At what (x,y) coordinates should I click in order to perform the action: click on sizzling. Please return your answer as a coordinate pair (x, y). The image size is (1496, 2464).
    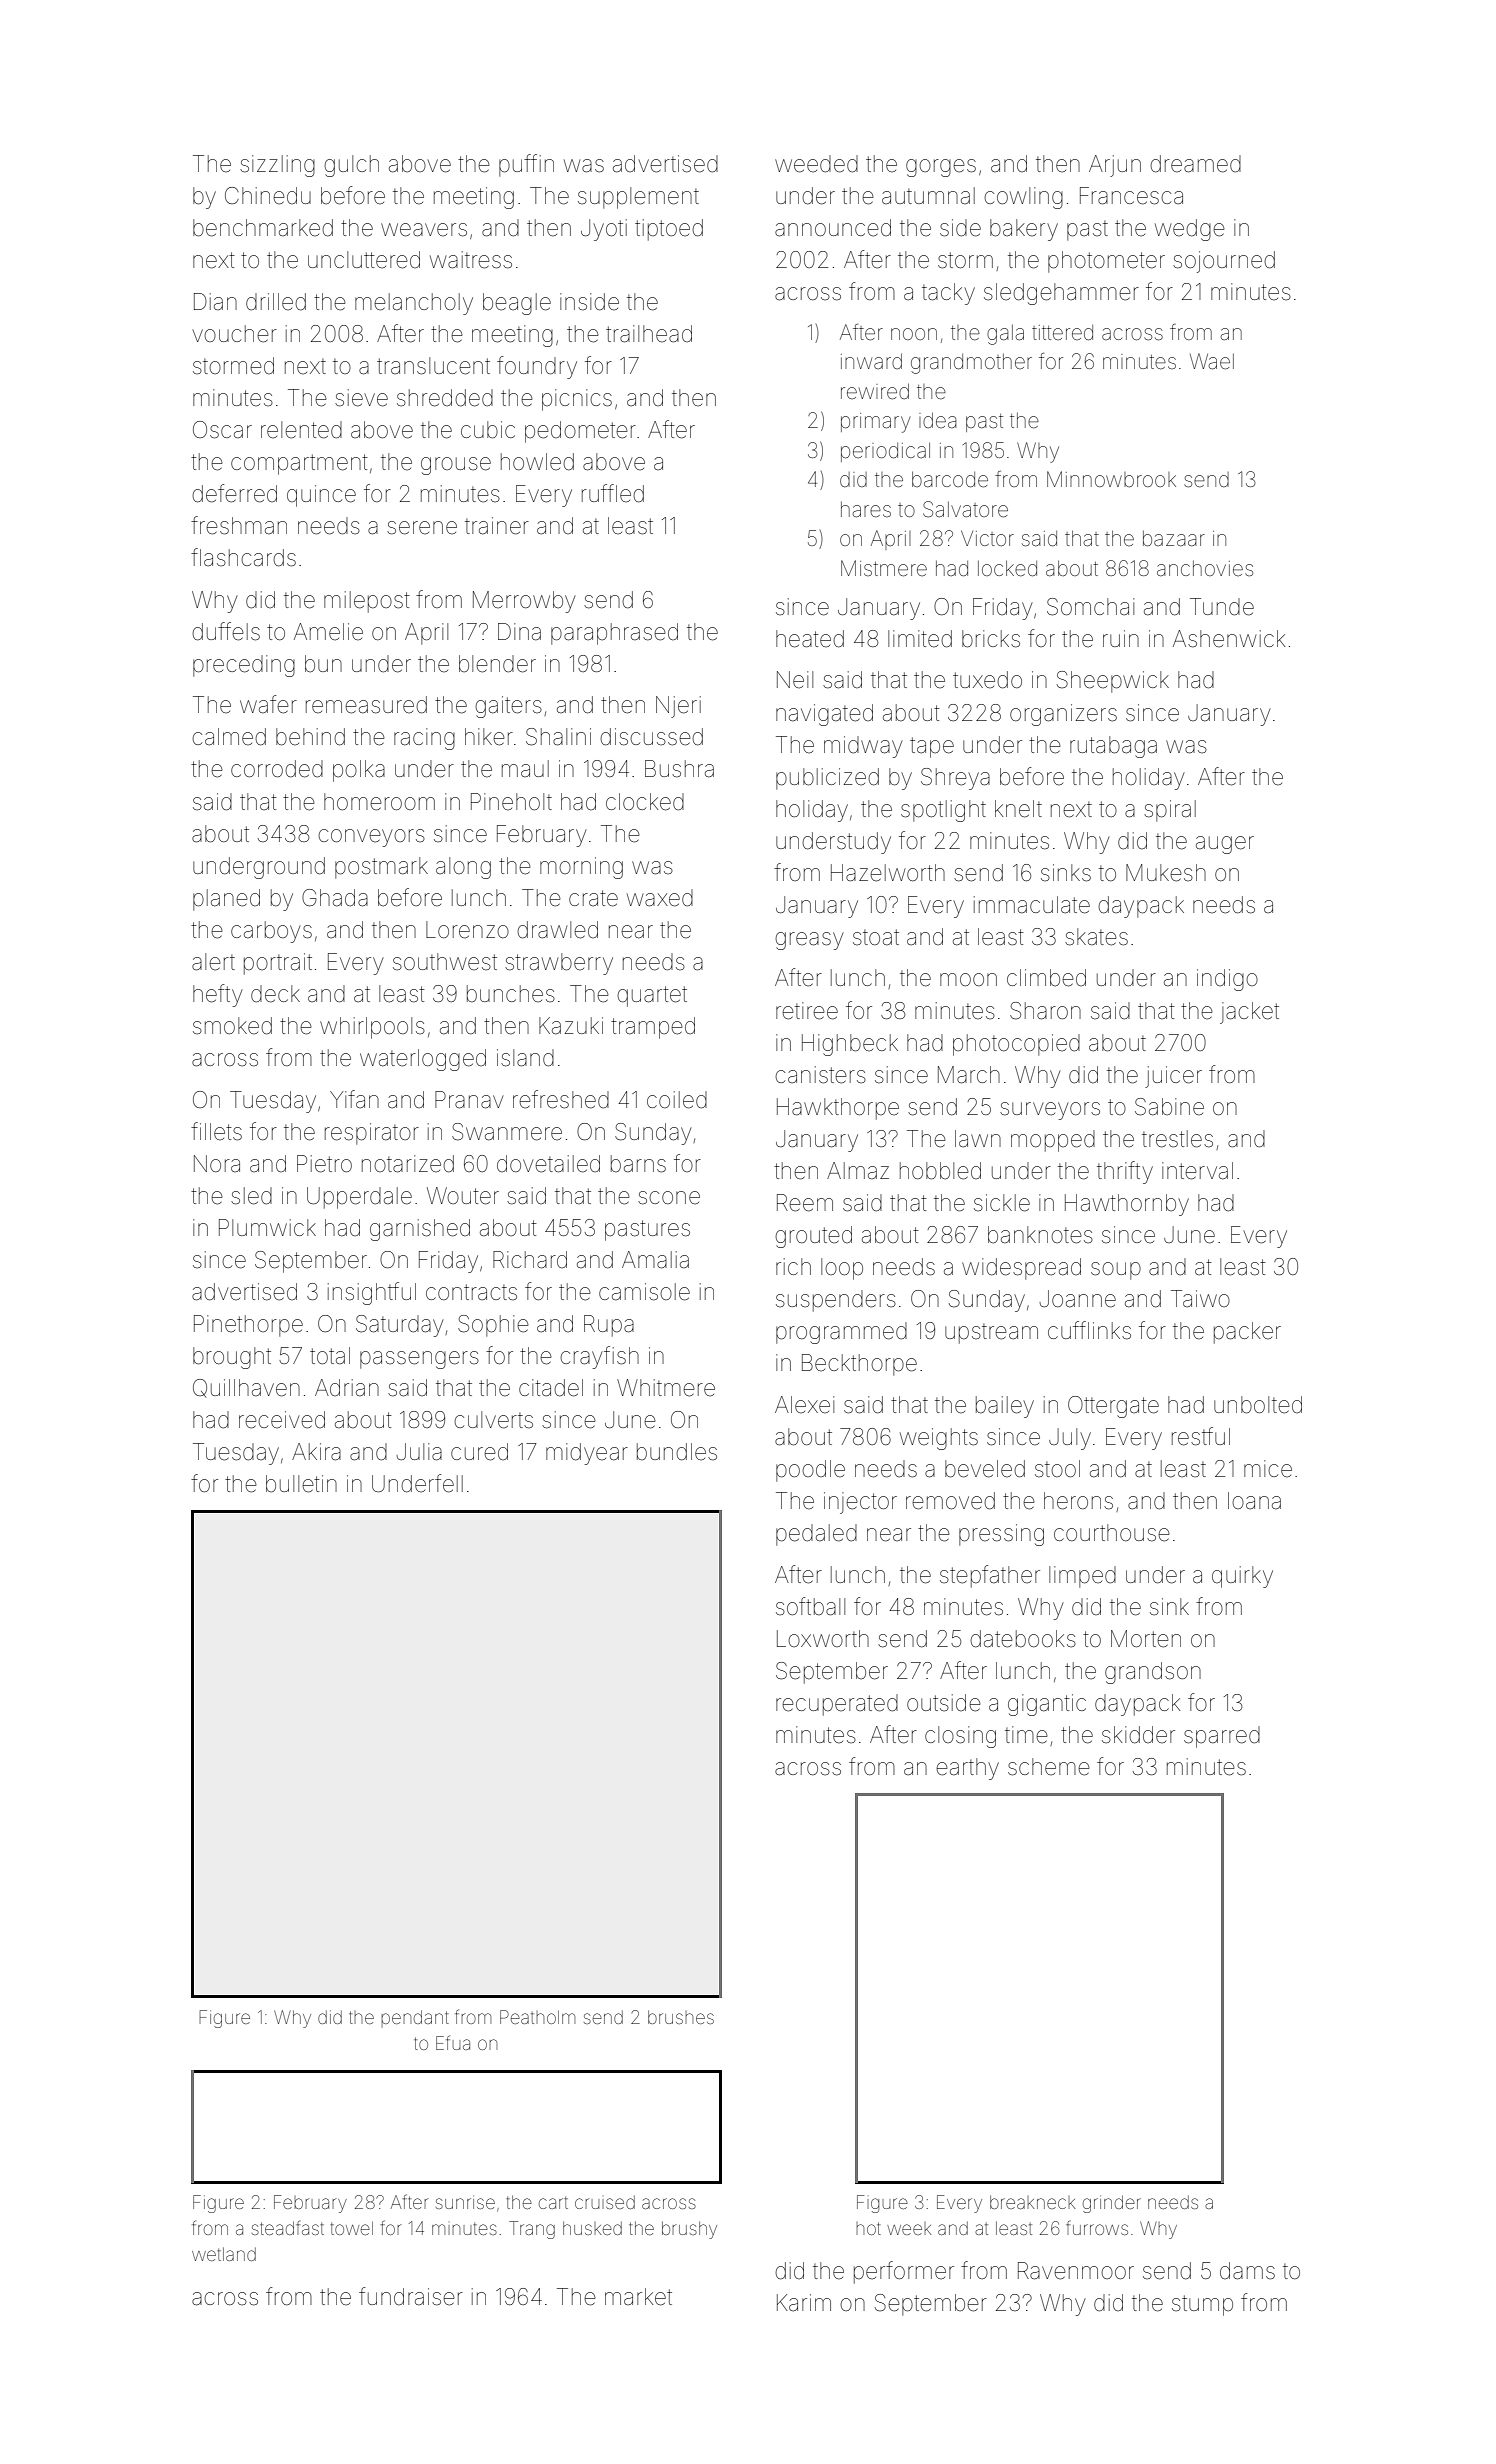
    Looking at the image, I should click on (277, 166).
